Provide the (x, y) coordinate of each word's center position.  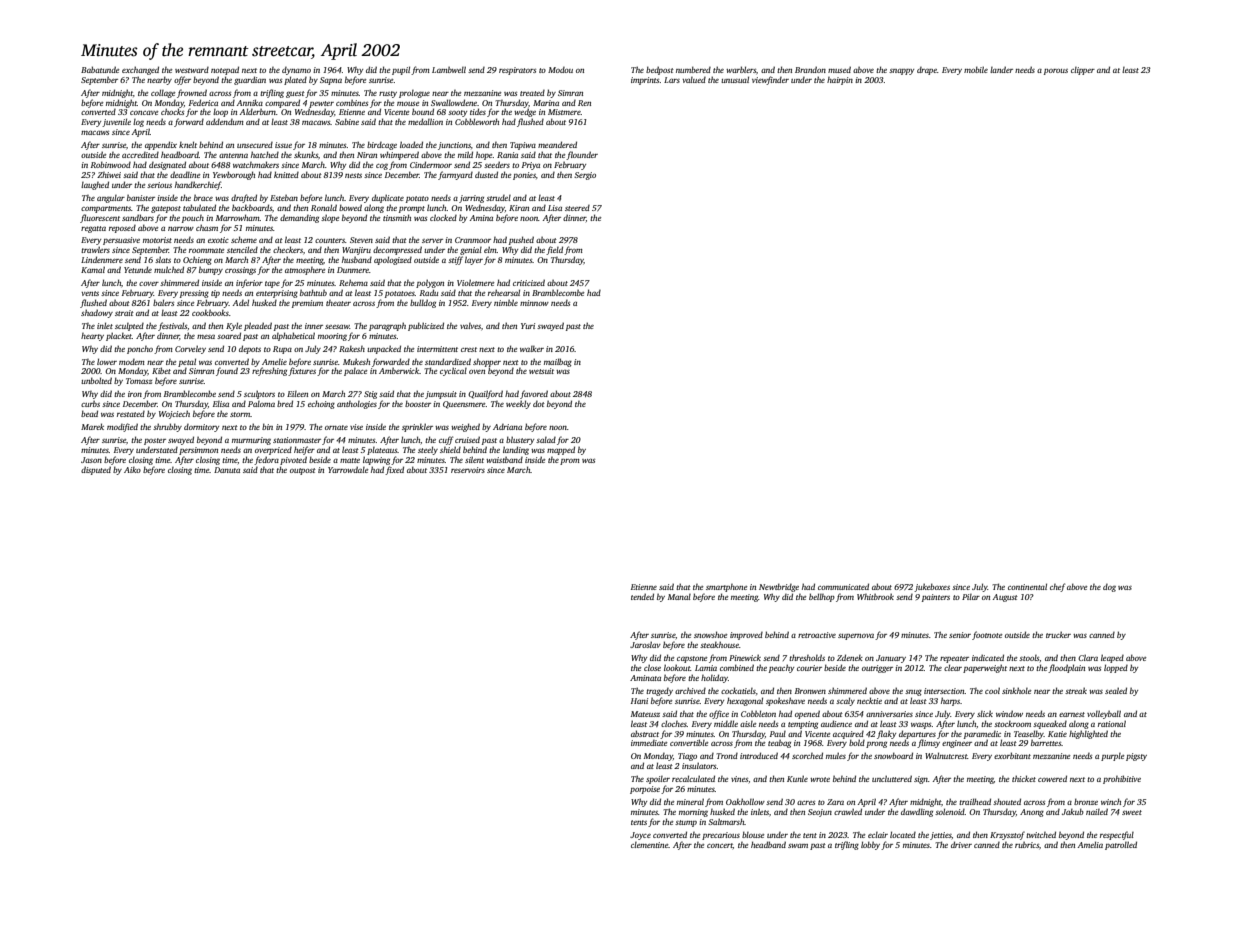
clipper (1083, 71)
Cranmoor (473, 240)
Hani (639, 701)
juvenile (116, 122)
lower (107, 361)
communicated (843, 586)
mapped (561, 450)
